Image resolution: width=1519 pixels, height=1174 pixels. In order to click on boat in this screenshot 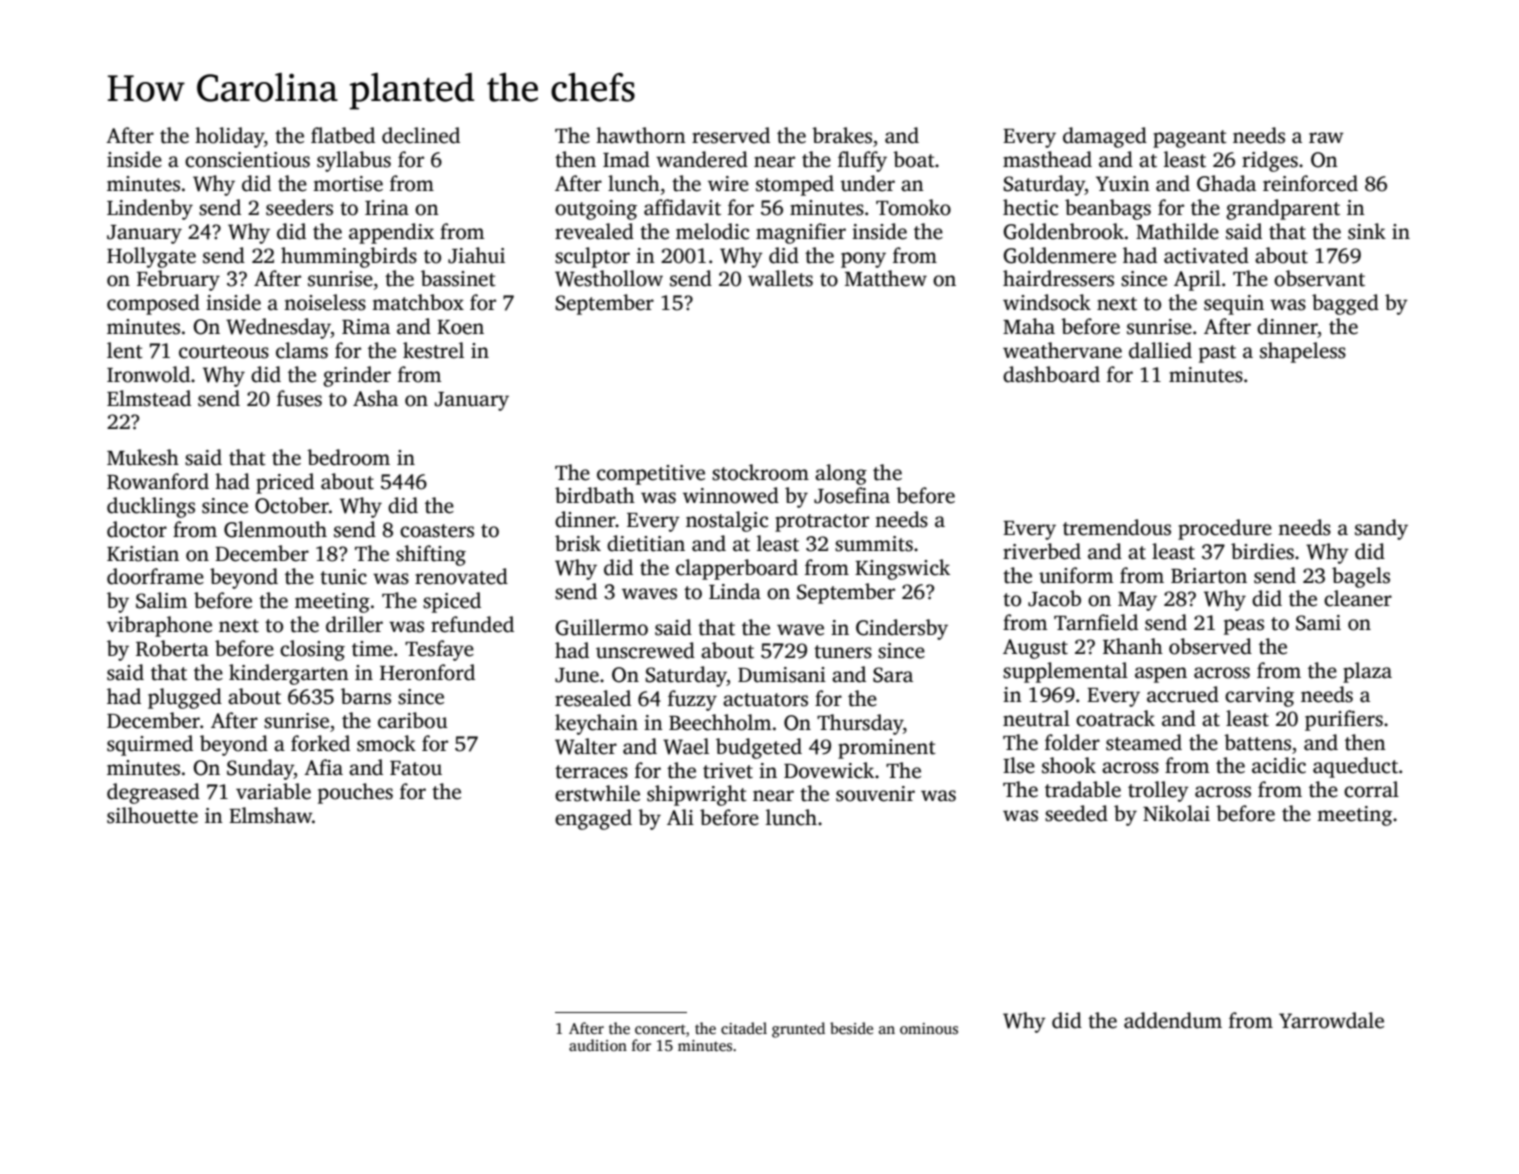, I will do `click(914, 159)`.
